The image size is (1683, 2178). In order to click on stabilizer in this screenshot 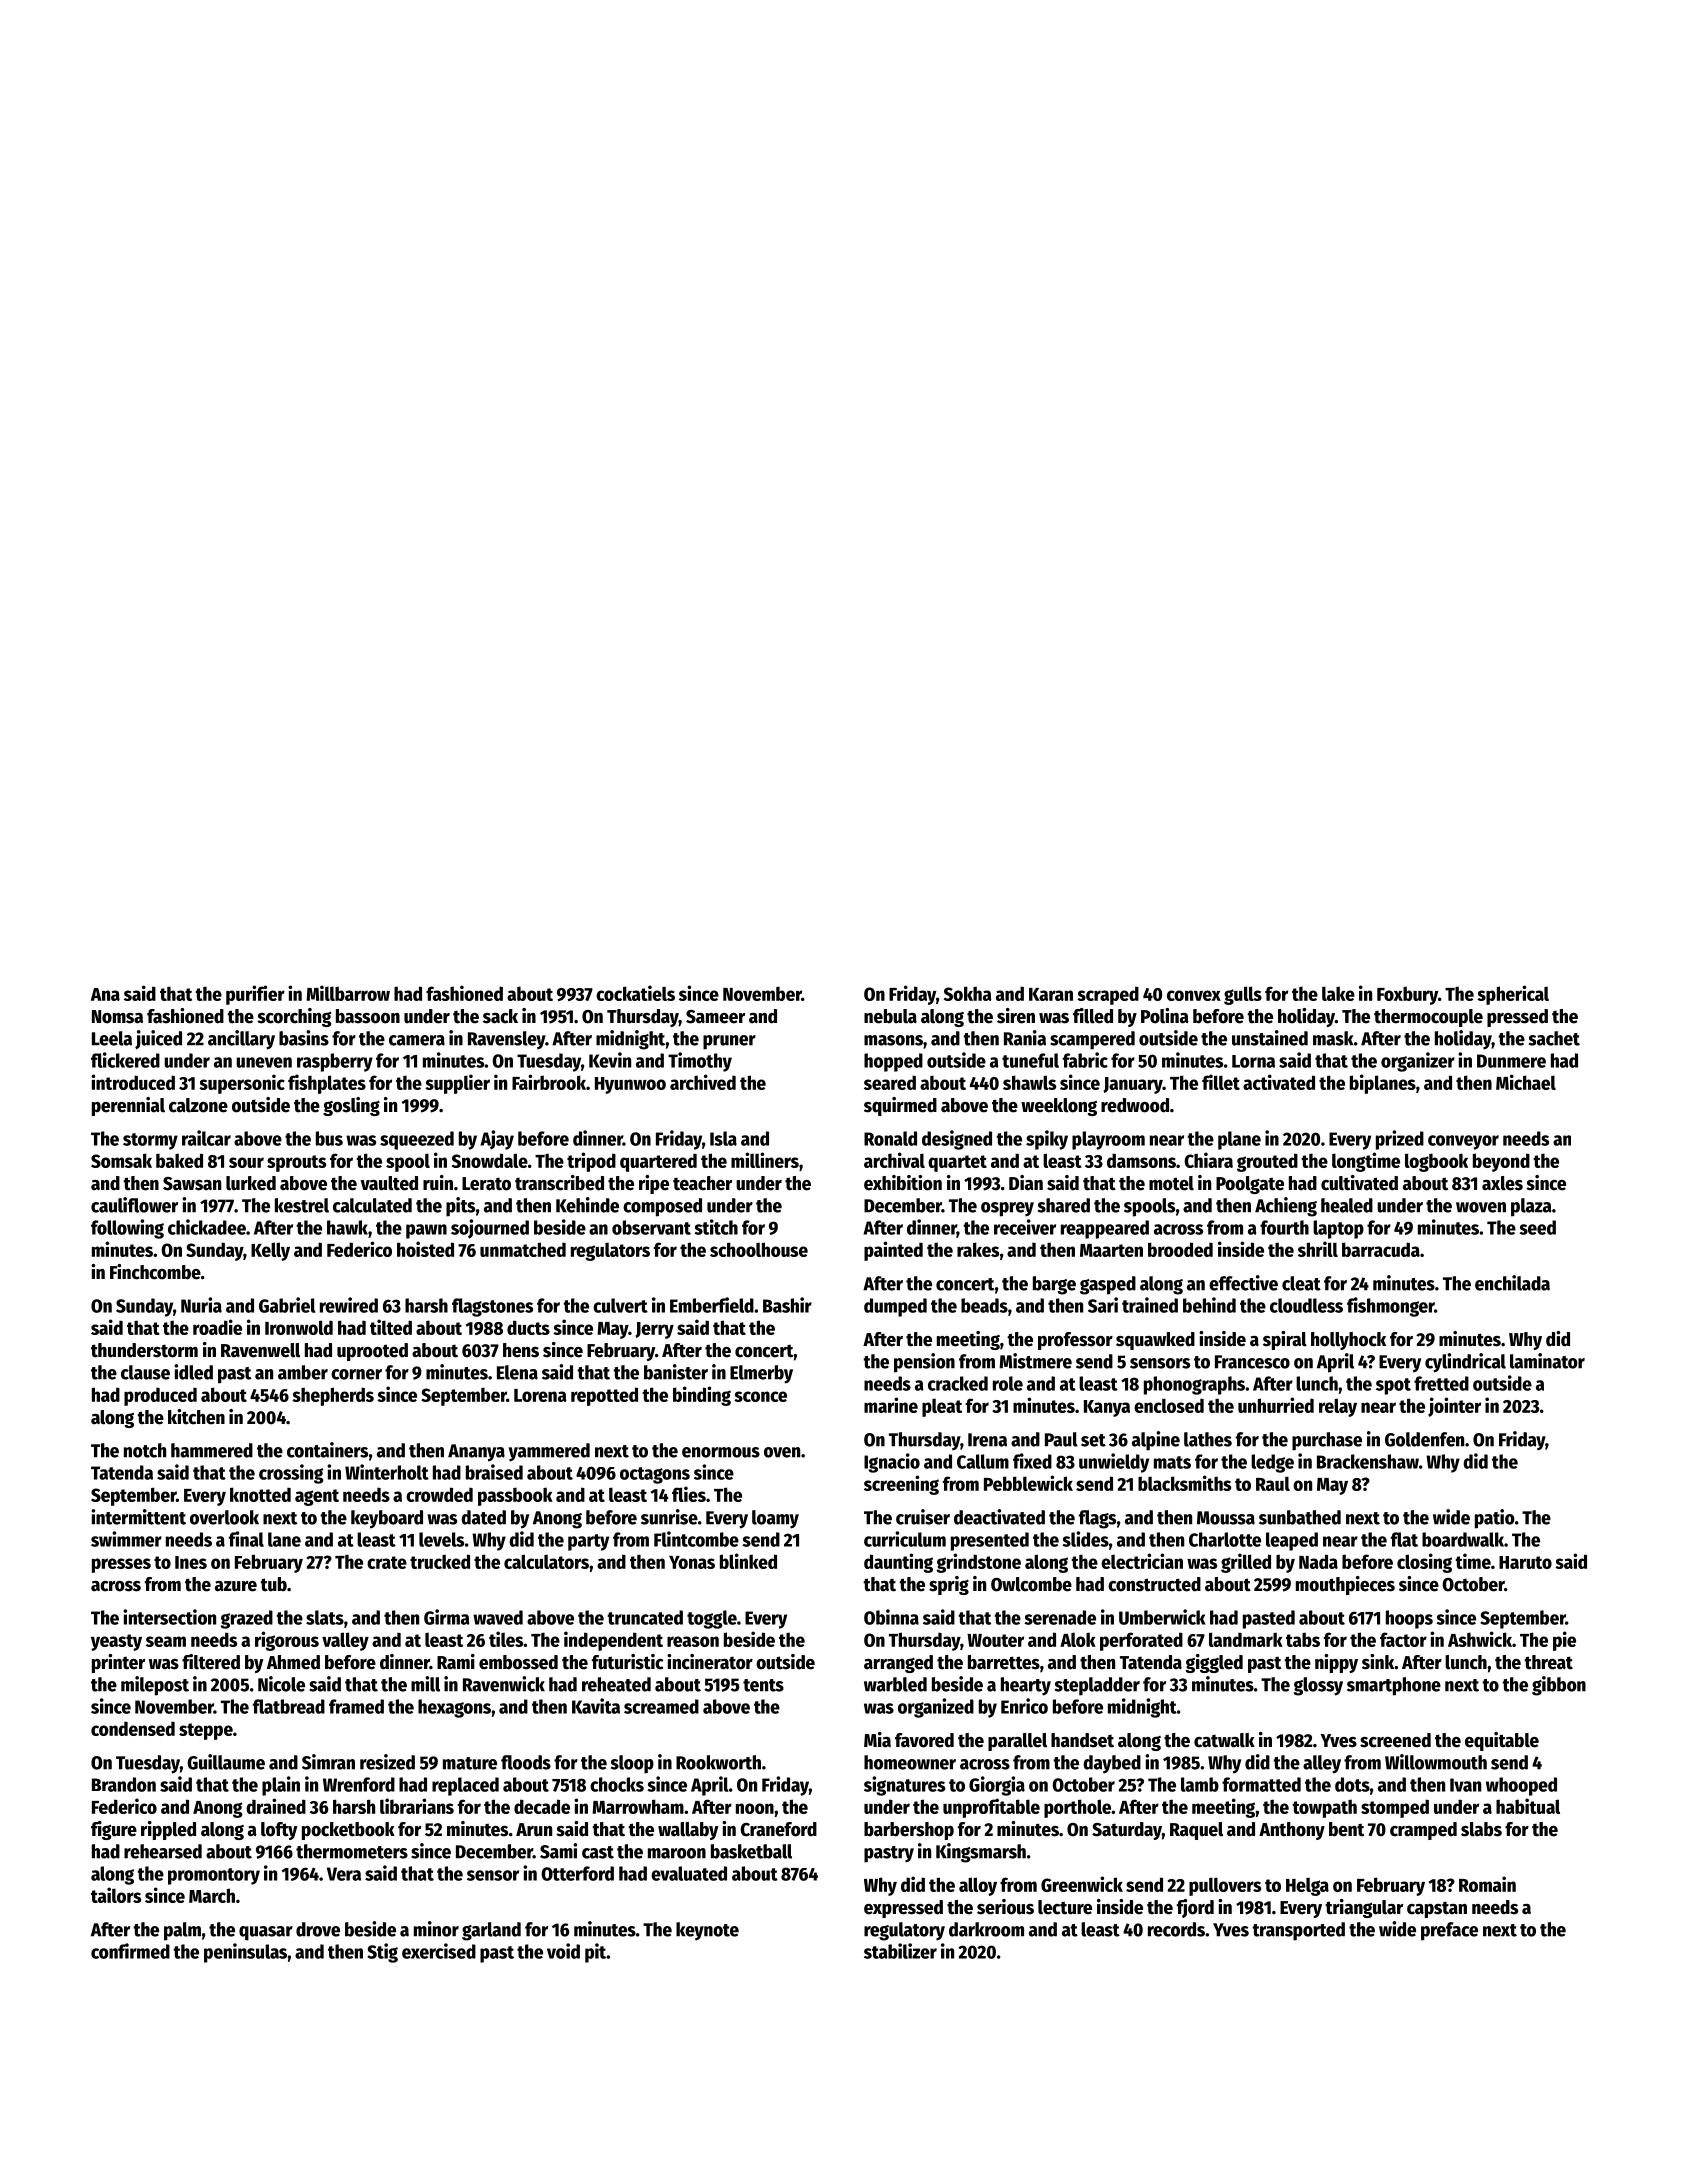, I will do `click(900, 1951)`.
